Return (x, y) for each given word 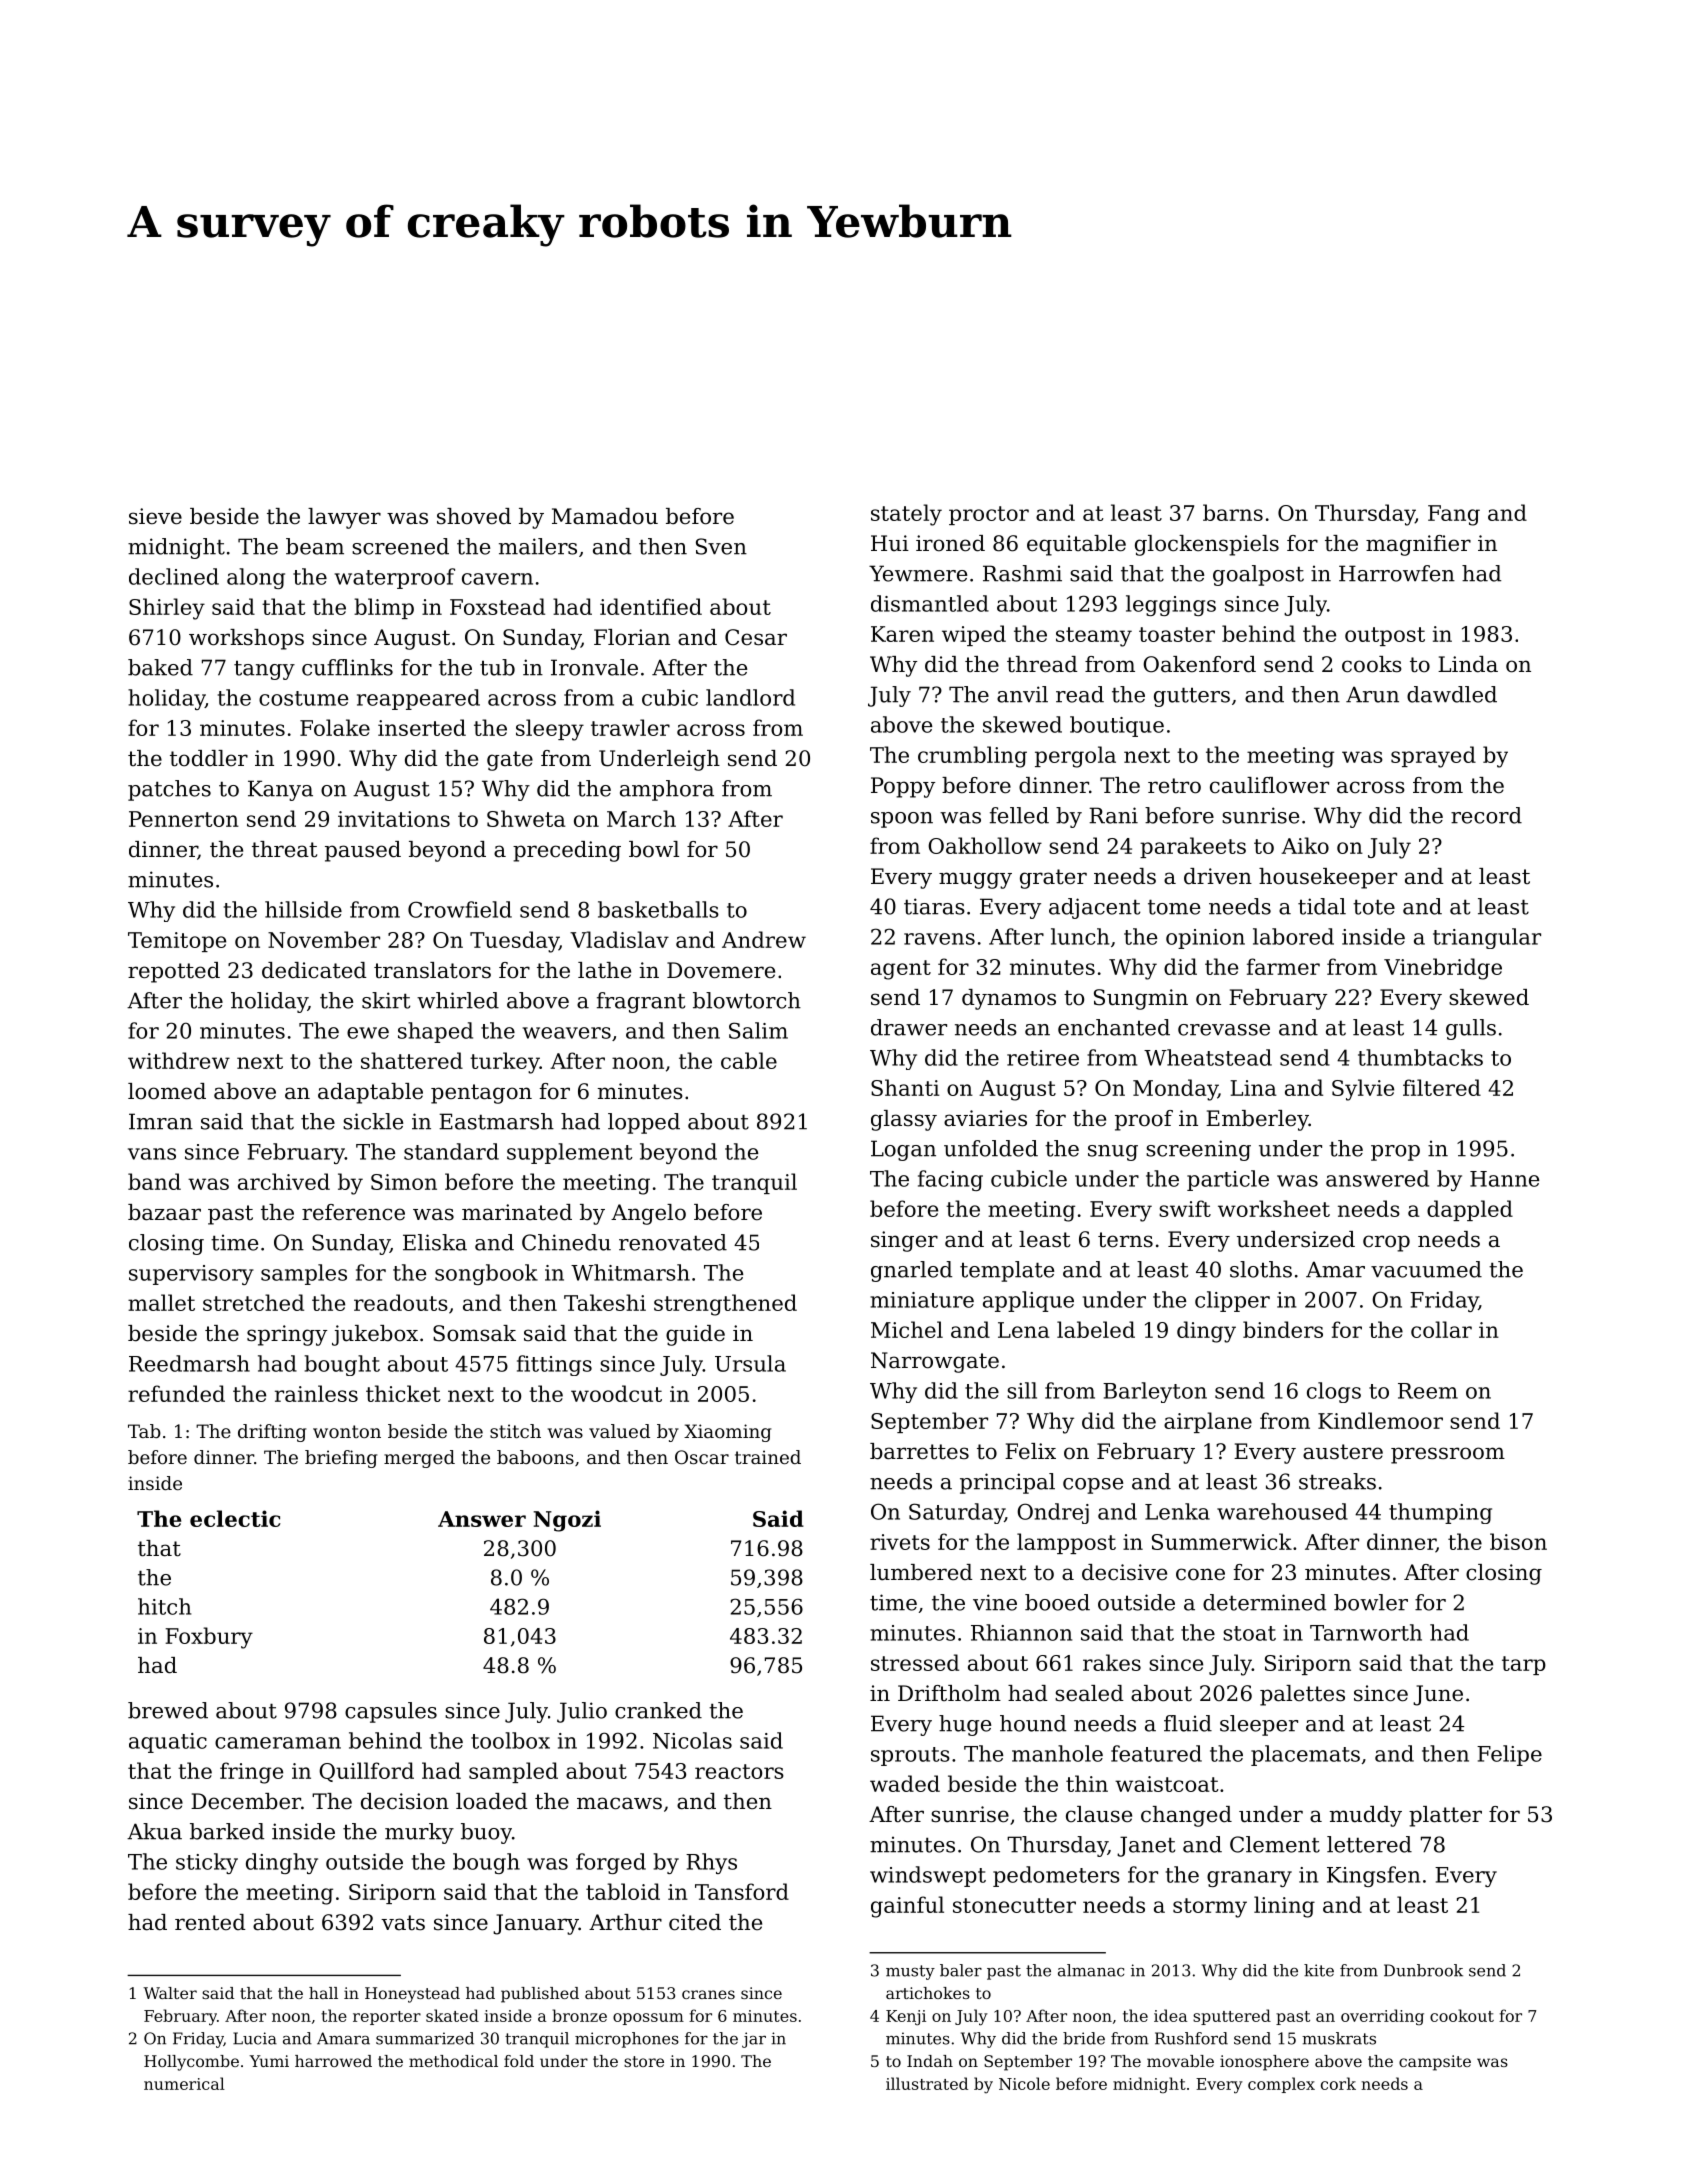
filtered (1442, 1087)
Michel (907, 1329)
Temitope (177, 942)
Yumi (269, 2061)
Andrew (764, 939)
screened (400, 546)
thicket (403, 1393)
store (644, 2061)
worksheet (1274, 1208)
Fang (1454, 515)
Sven (721, 546)
